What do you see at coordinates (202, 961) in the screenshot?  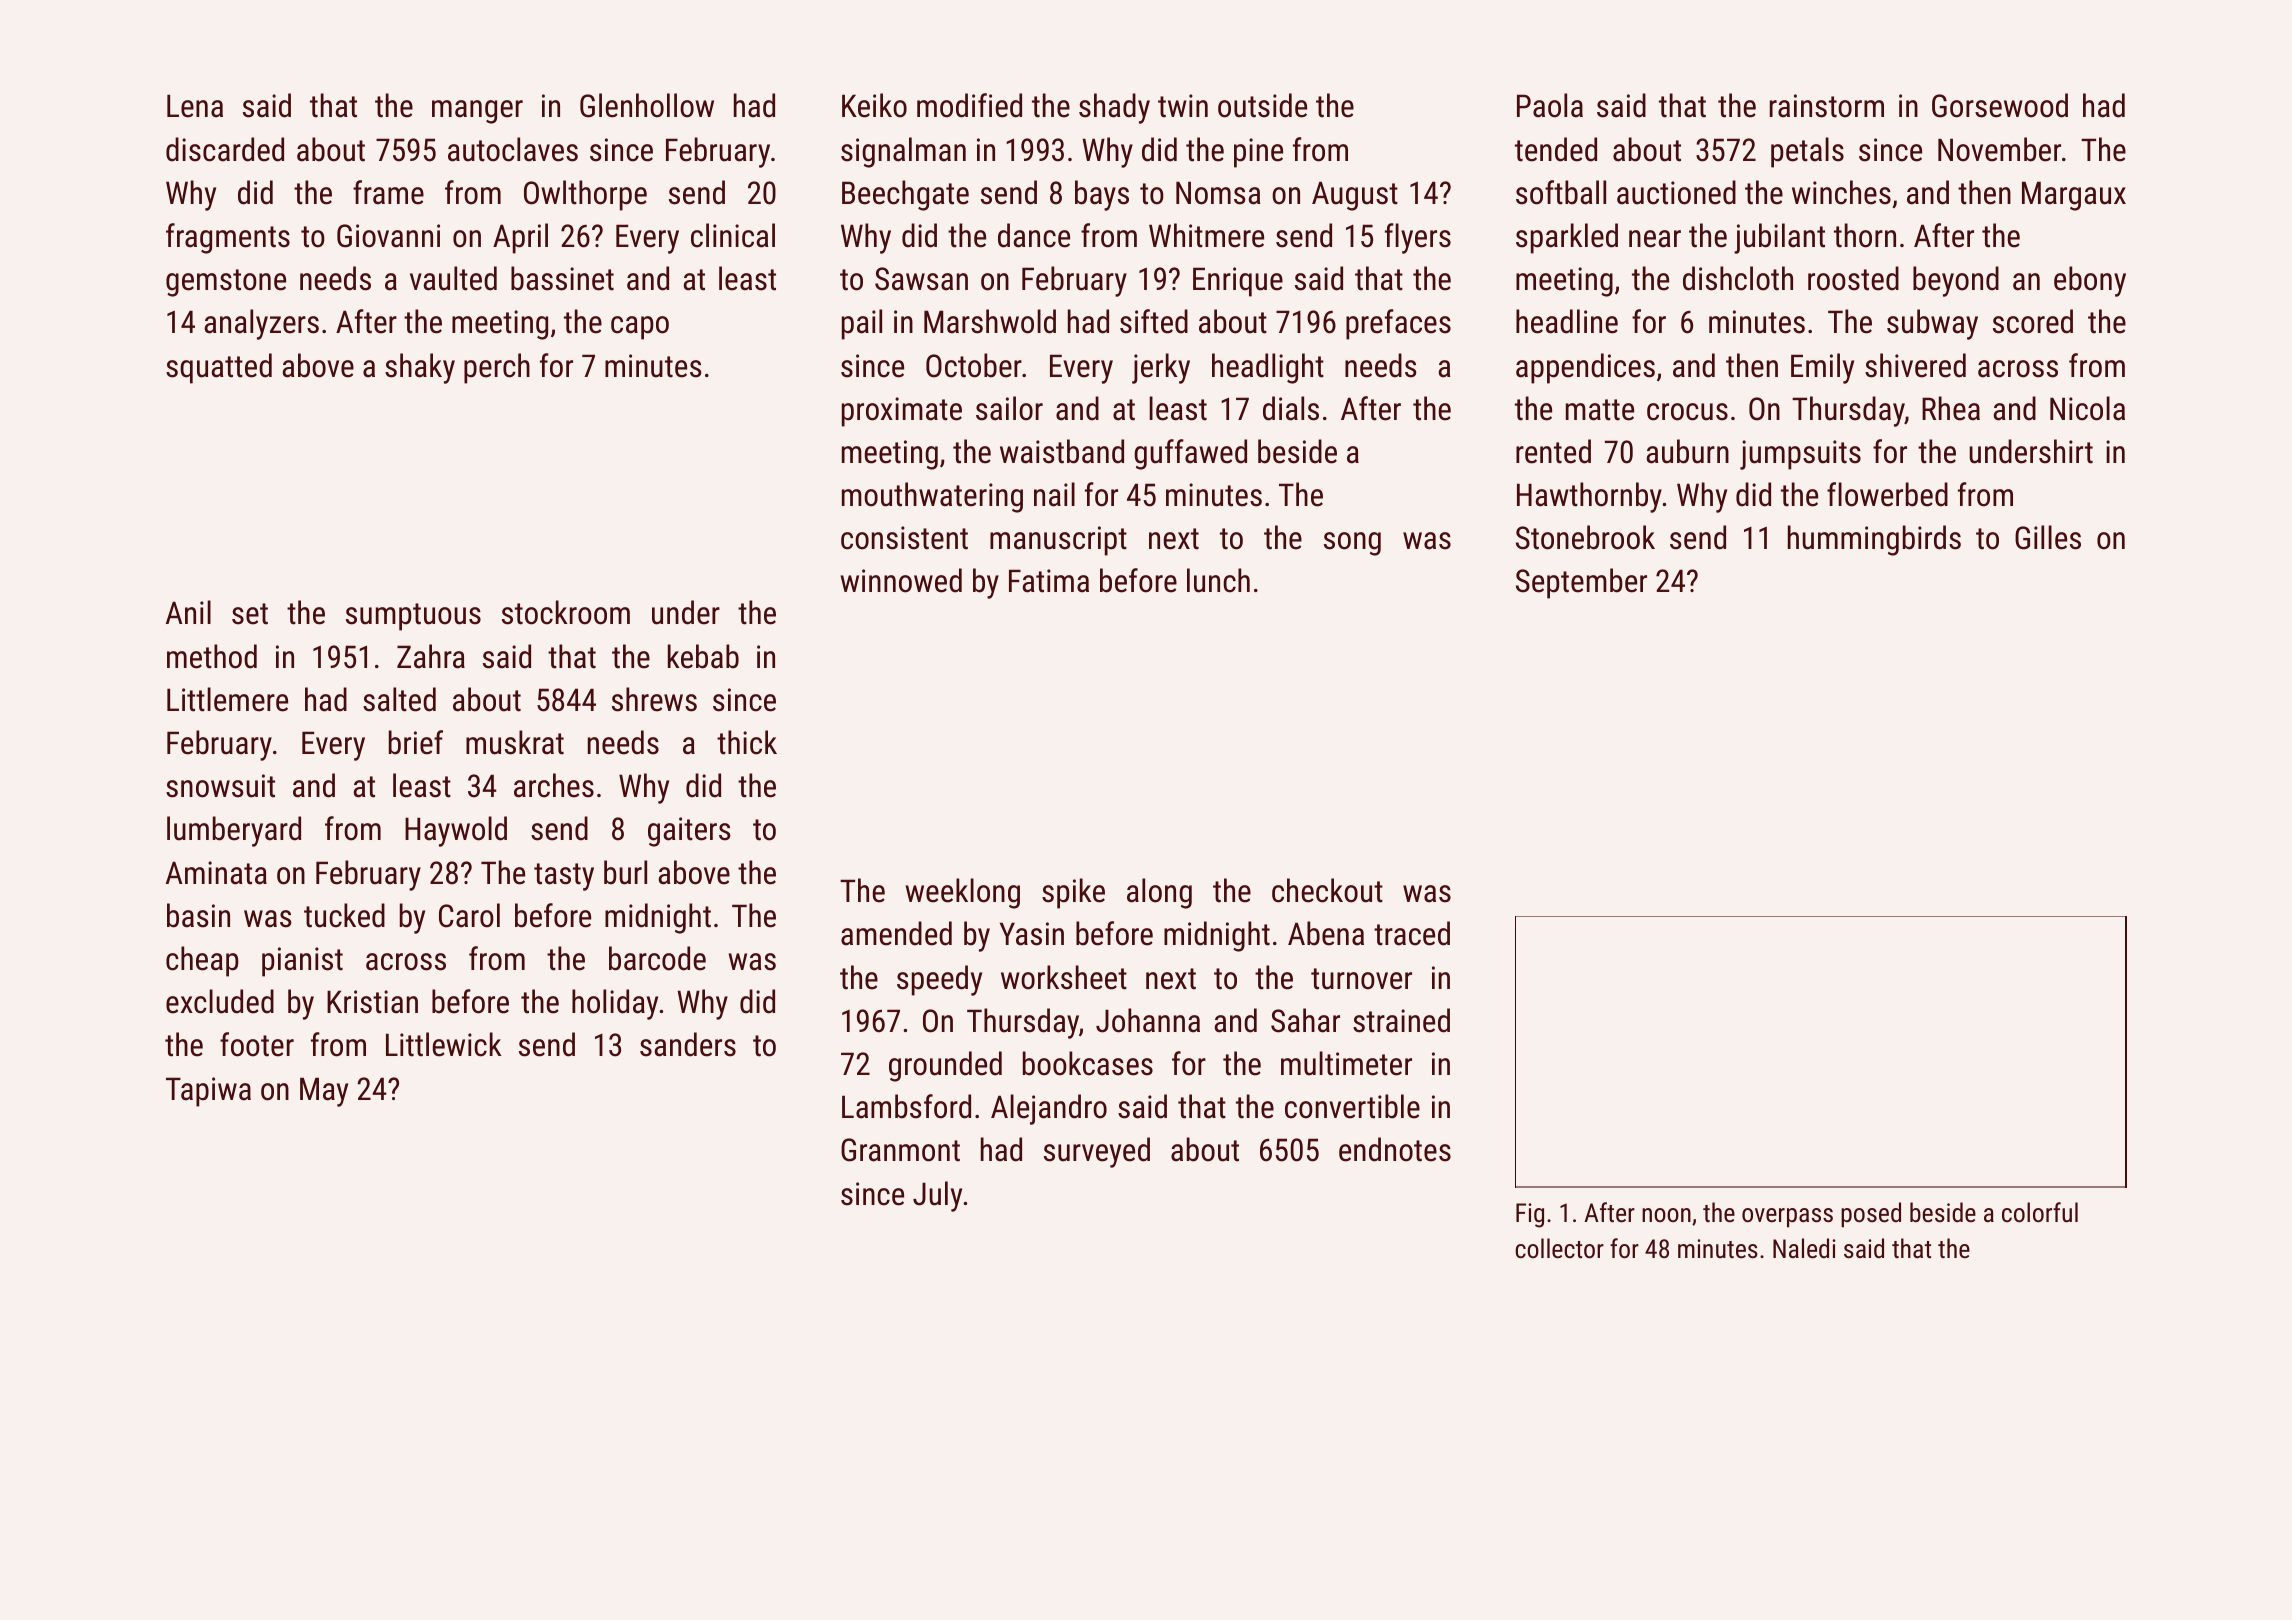 I see `cheap` at bounding box center [202, 961].
